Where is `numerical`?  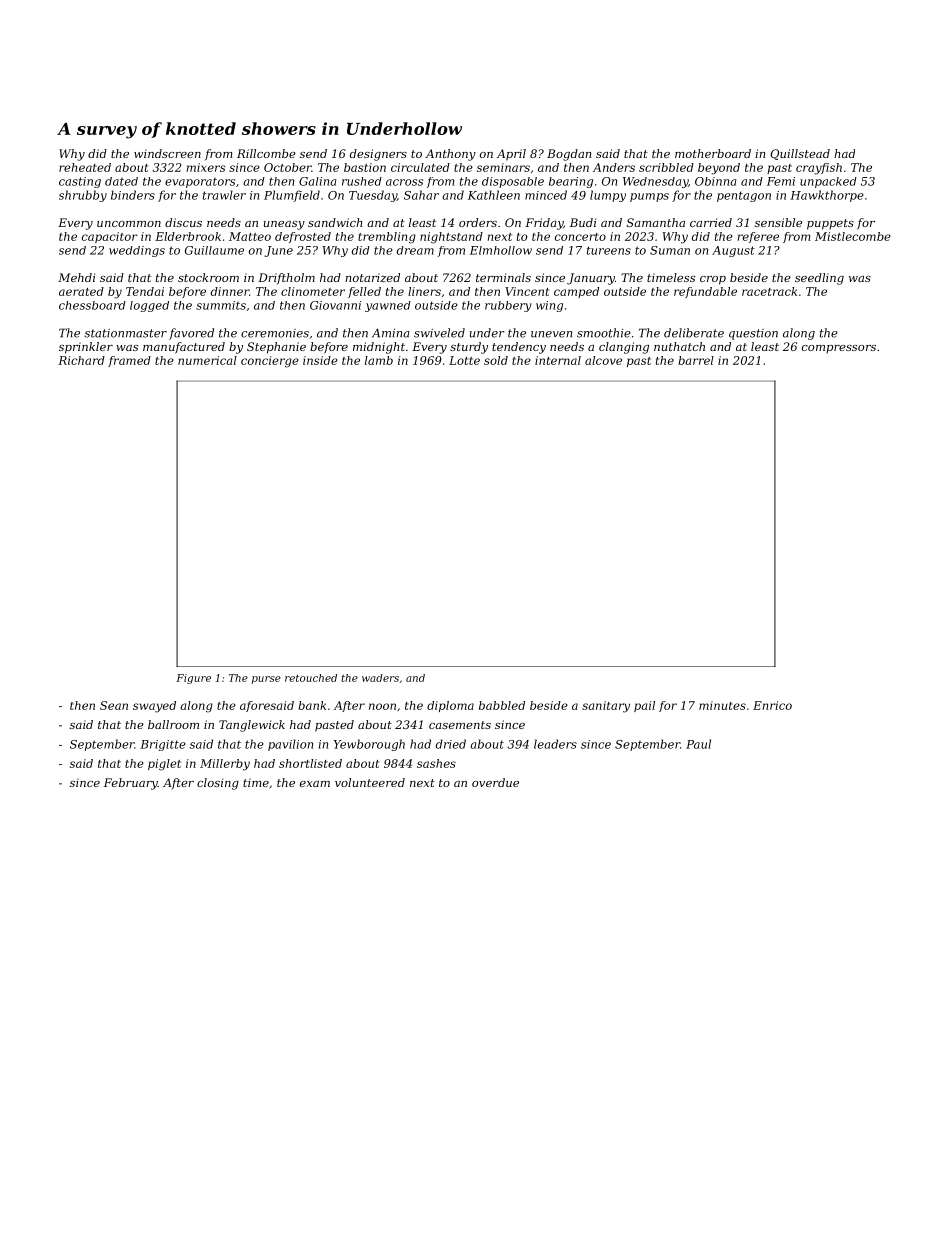
numerical is located at coordinates (207, 360).
